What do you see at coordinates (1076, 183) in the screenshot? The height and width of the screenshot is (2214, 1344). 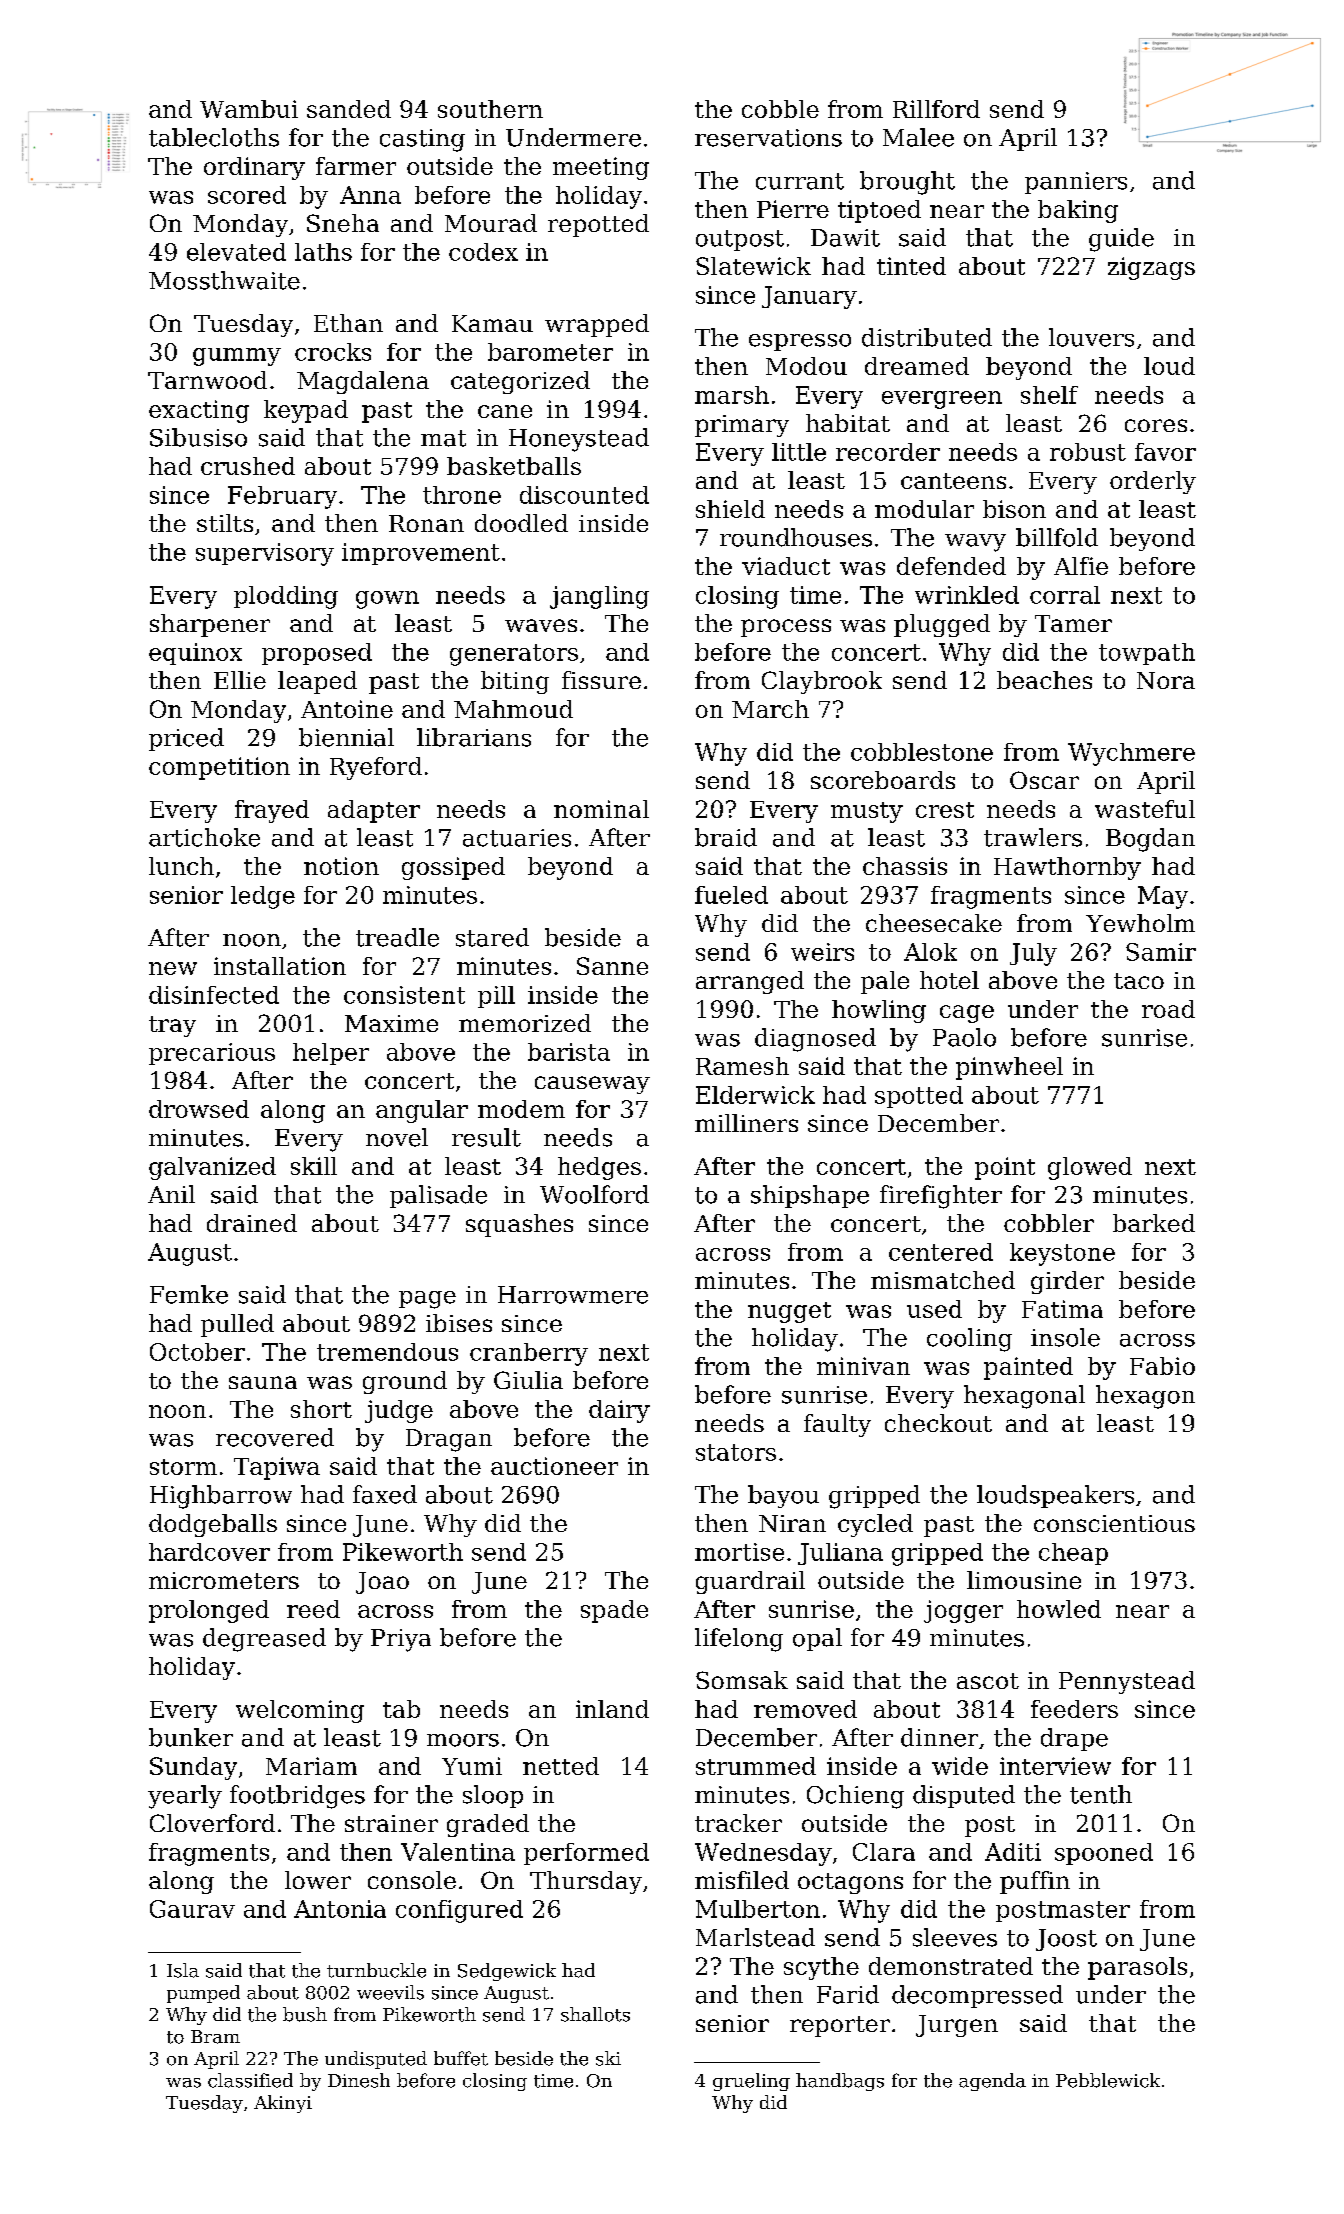 I see `panniers` at bounding box center [1076, 183].
